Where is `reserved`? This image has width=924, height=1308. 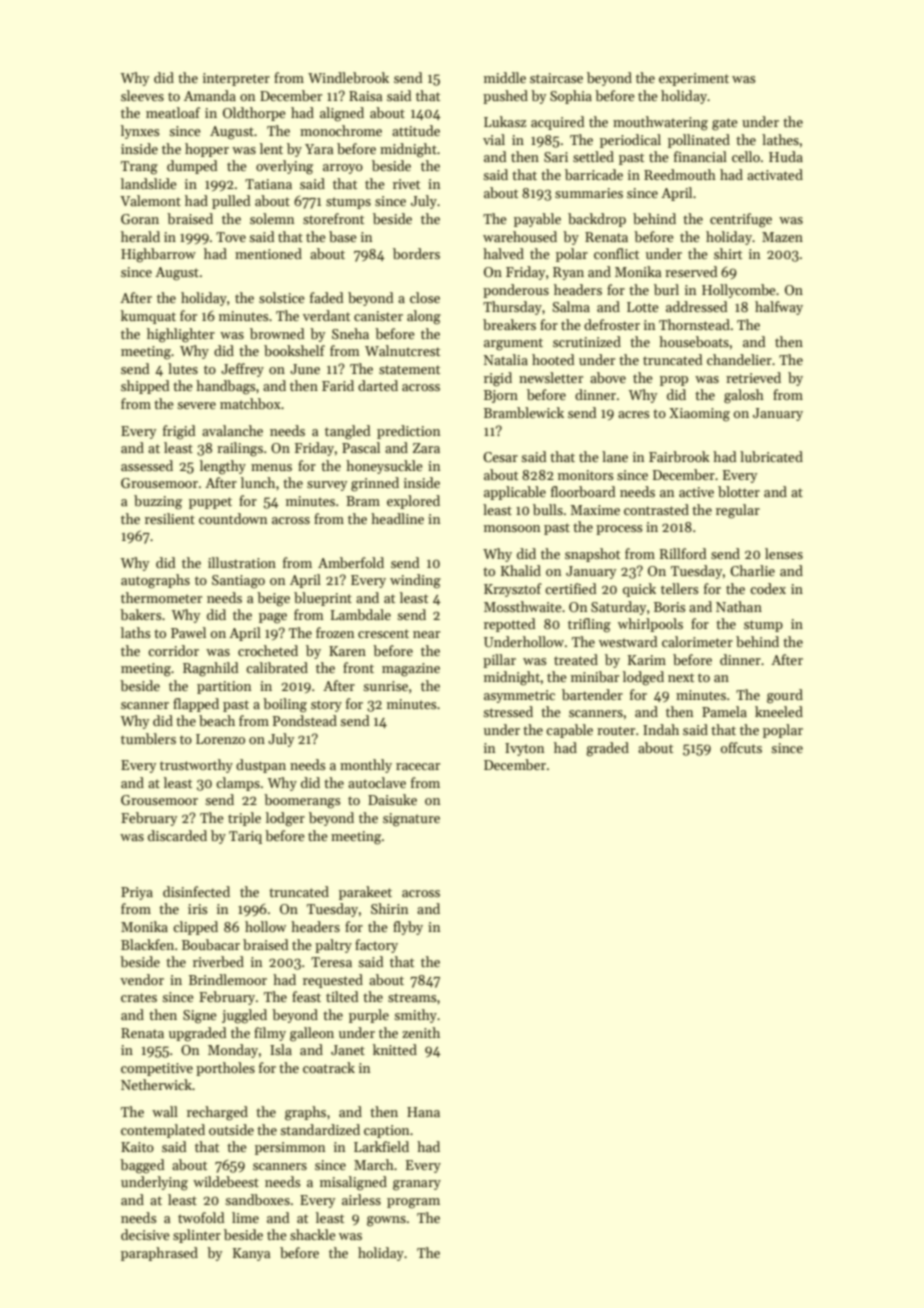 reserved is located at coordinates (691, 271).
